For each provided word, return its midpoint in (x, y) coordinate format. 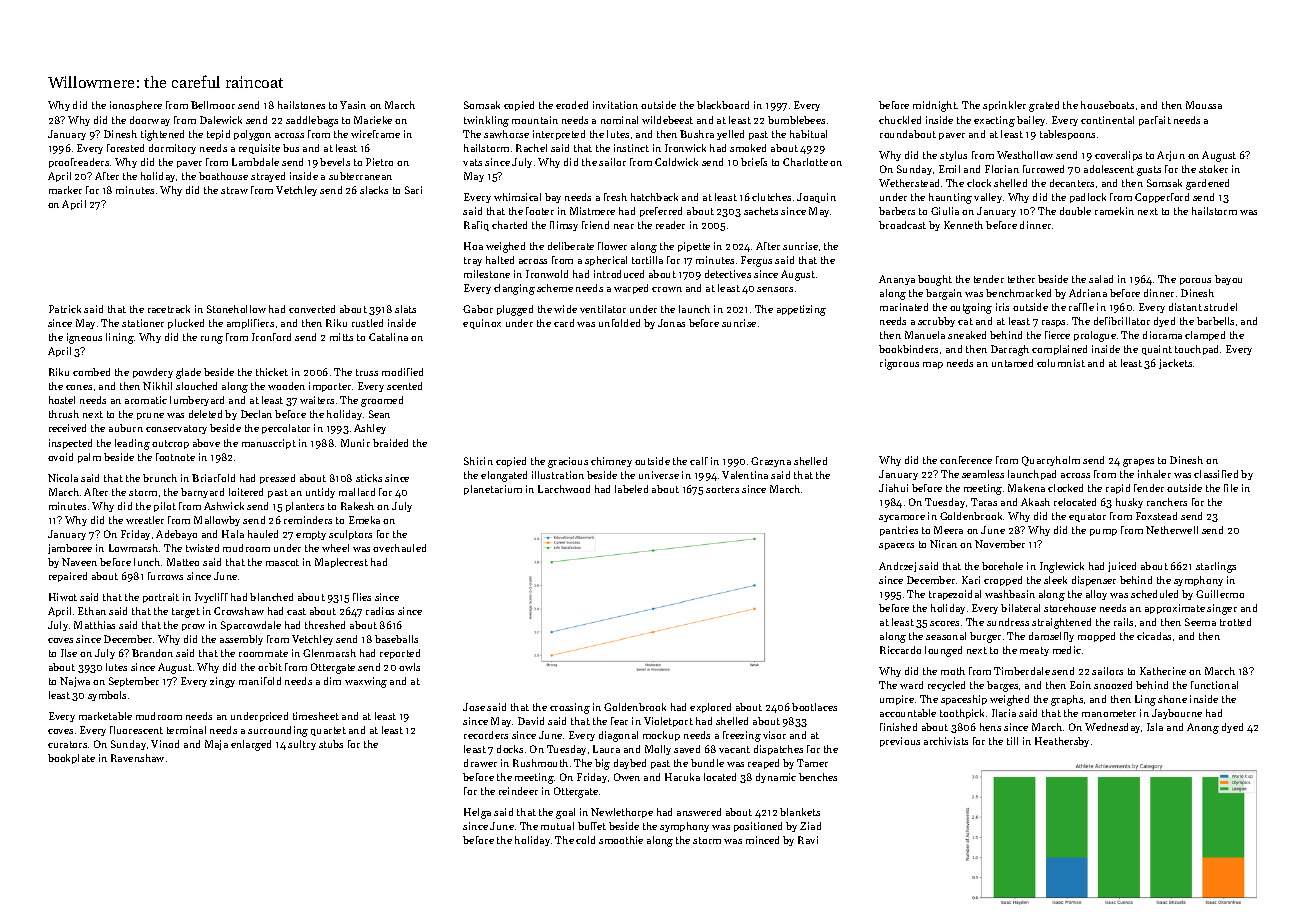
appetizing (801, 310)
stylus (953, 156)
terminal (186, 730)
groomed (382, 401)
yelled (730, 135)
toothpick (962, 714)
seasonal (946, 636)
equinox (482, 324)
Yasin (353, 105)
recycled (946, 686)
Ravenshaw (137, 758)
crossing (570, 708)
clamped (1205, 336)
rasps (1053, 323)
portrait (161, 598)
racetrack (169, 309)
